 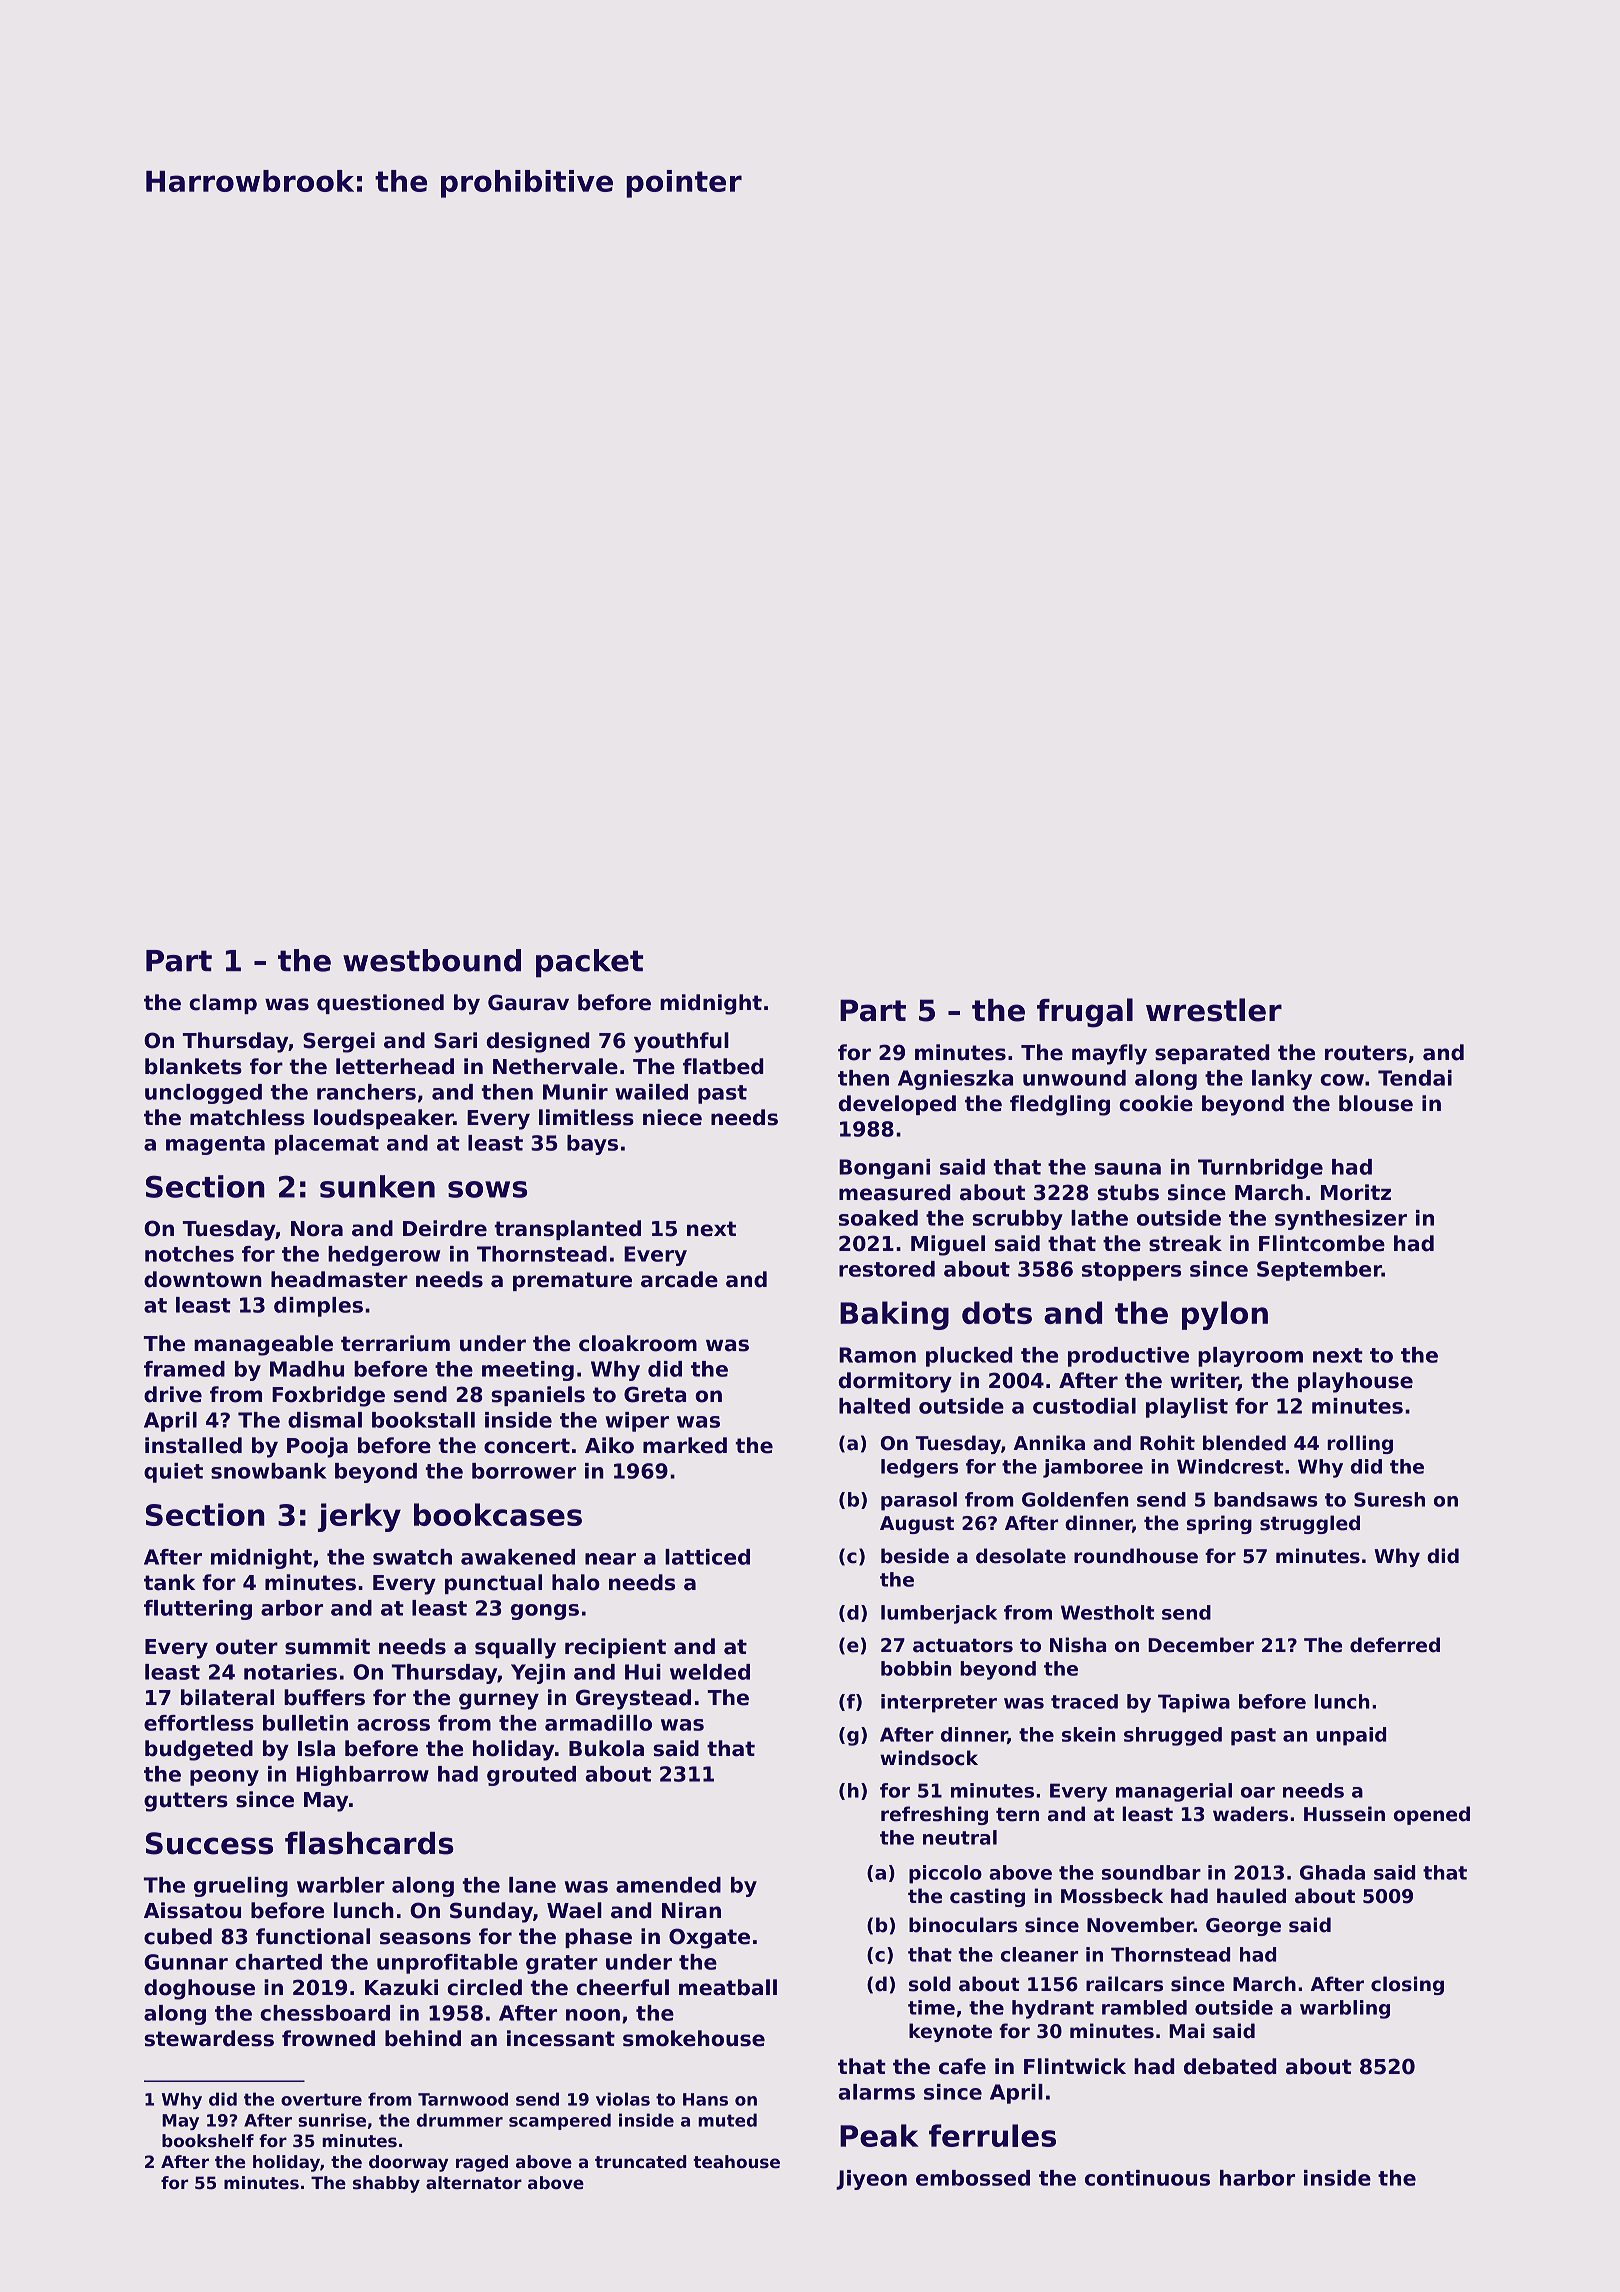 What do you see at coordinates (727, 2120) in the screenshot?
I see `muted` at bounding box center [727, 2120].
